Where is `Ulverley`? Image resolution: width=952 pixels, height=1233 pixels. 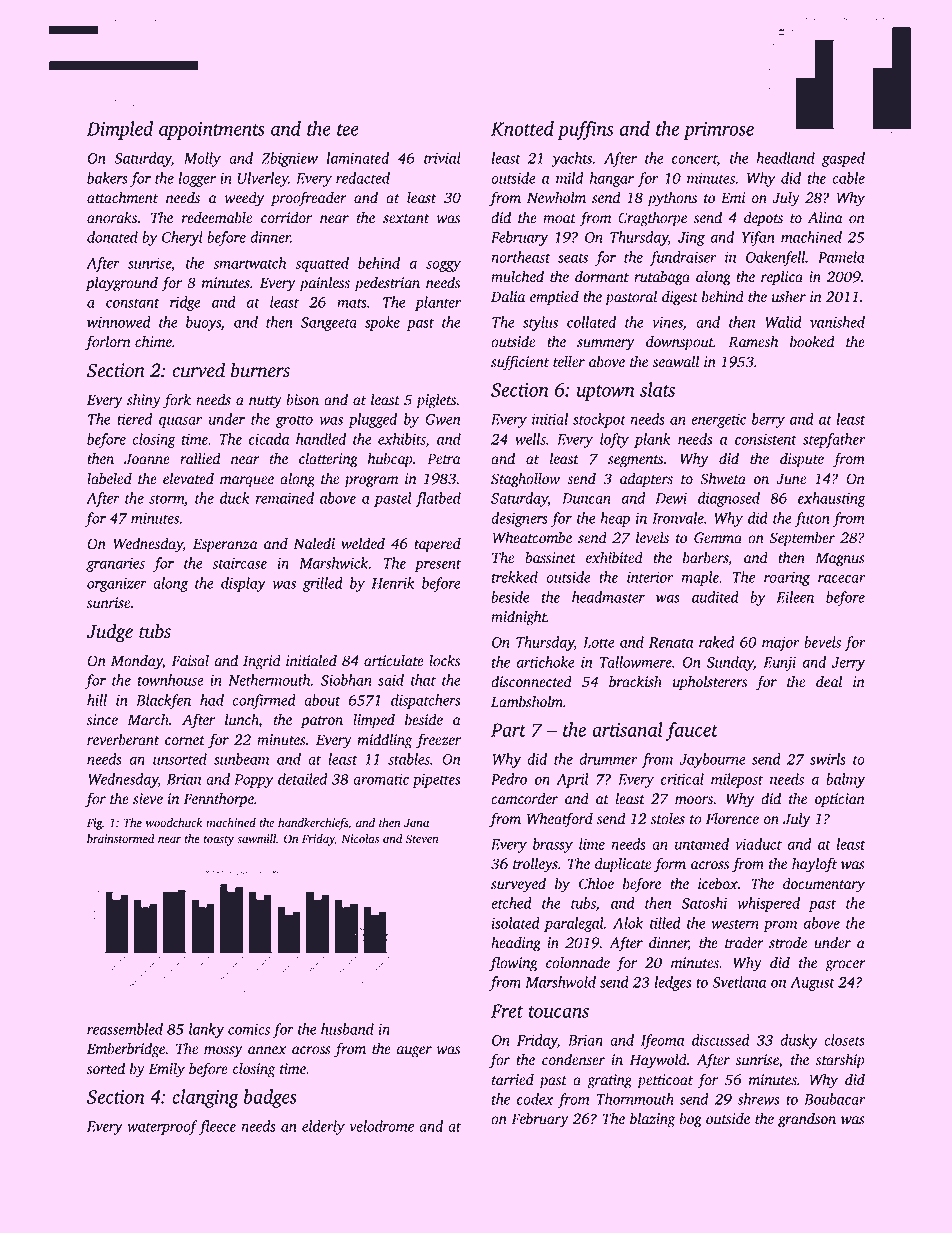
Ulverley is located at coordinates (263, 179).
